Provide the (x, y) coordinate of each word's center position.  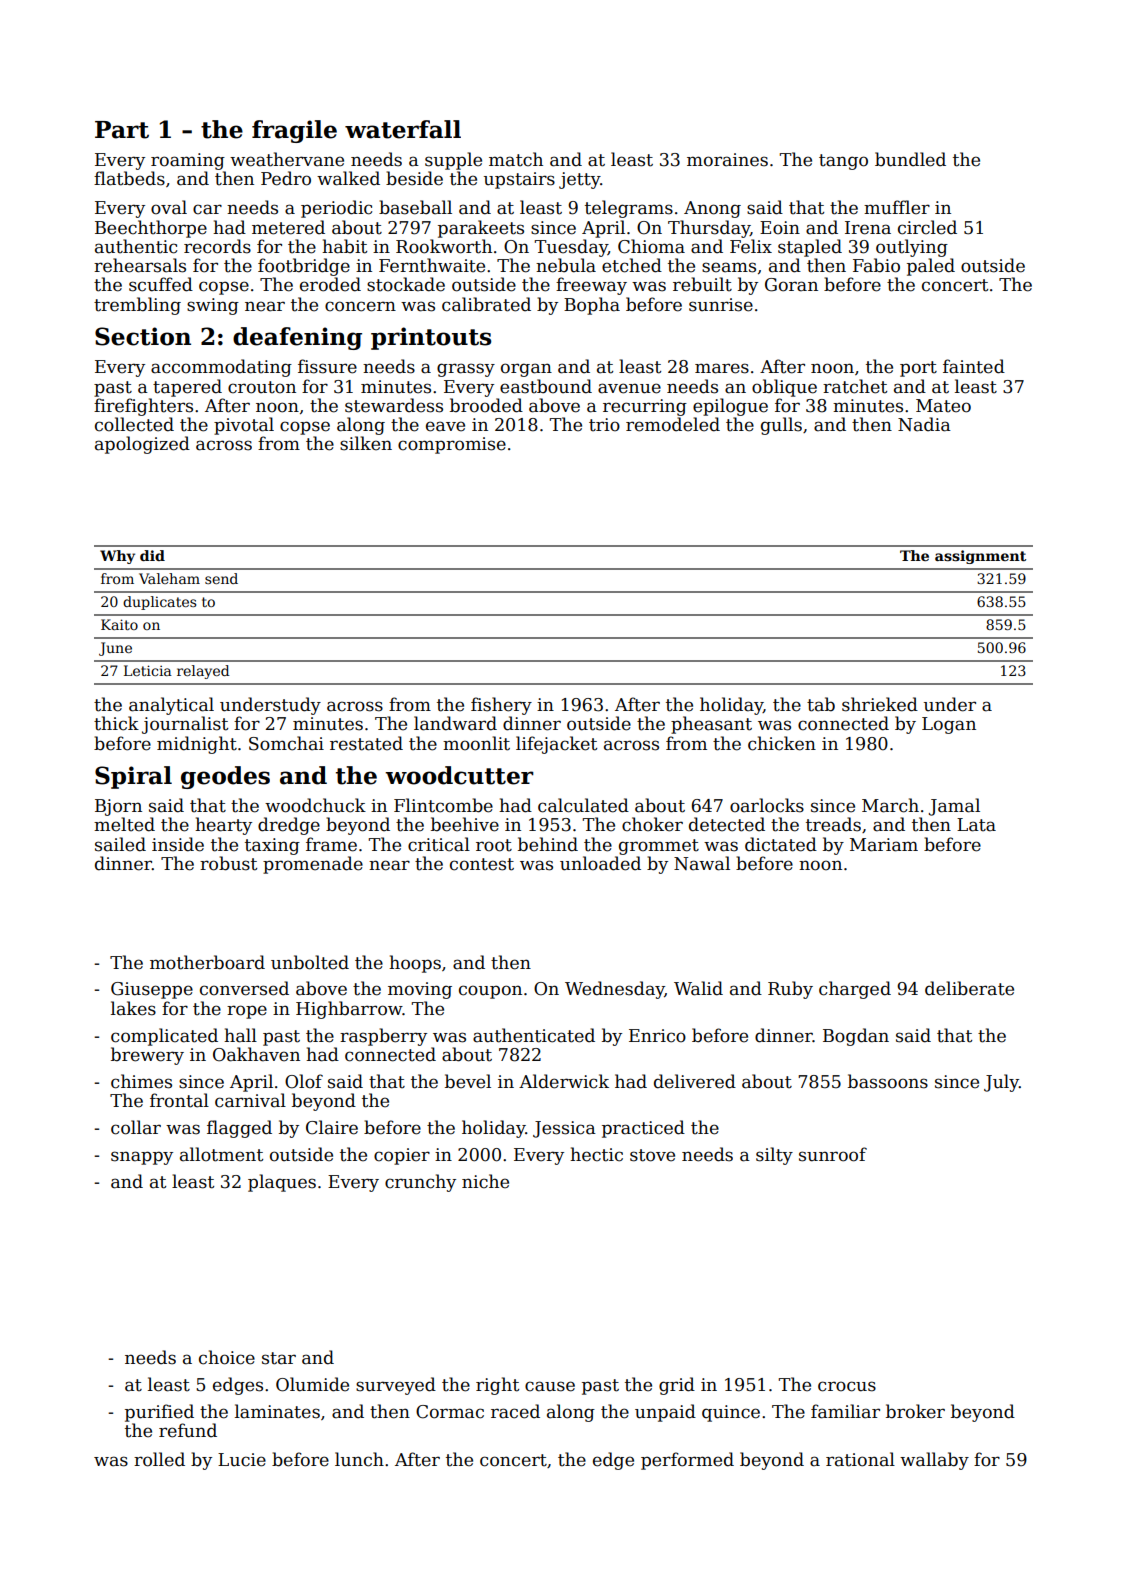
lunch (359, 1459)
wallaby (934, 1461)
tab (821, 704)
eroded (330, 284)
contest (482, 864)
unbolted (310, 962)
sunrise (721, 305)
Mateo (943, 406)
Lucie (242, 1460)
